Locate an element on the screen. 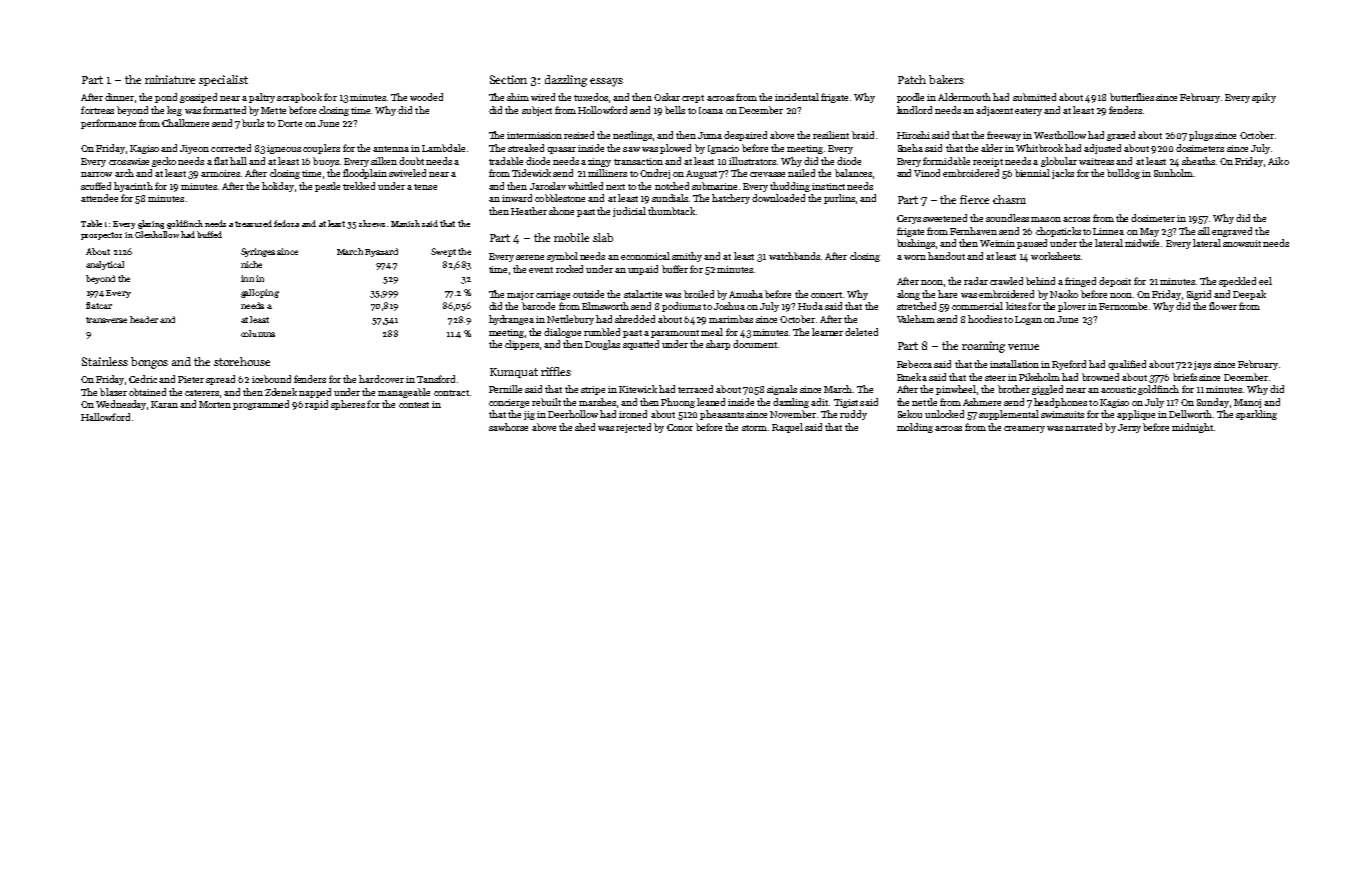 This screenshot has height=887, width=1372. formatted is located at coordinates (224, 110).
